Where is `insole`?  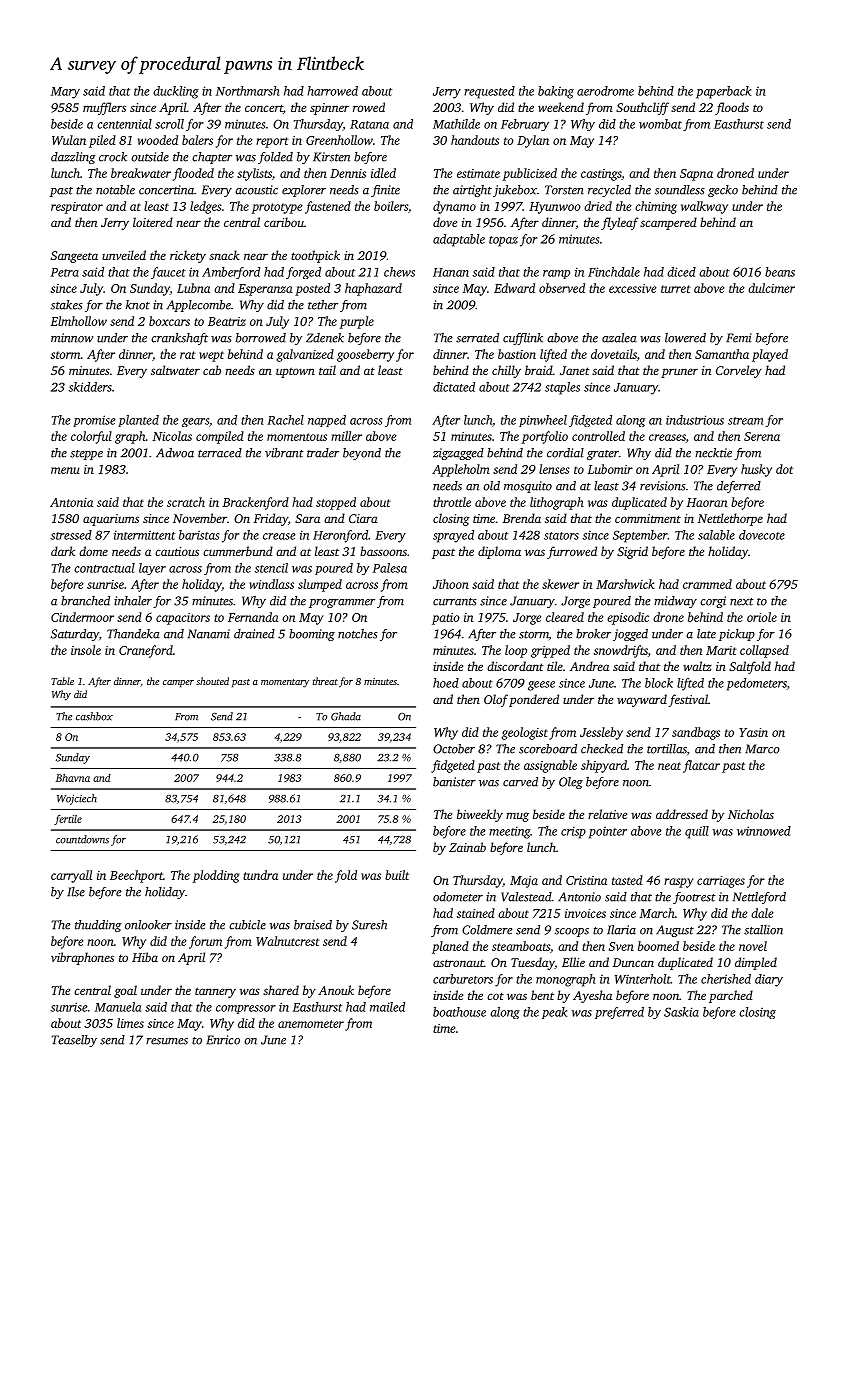 insole is located at coordinates (86, 650).
